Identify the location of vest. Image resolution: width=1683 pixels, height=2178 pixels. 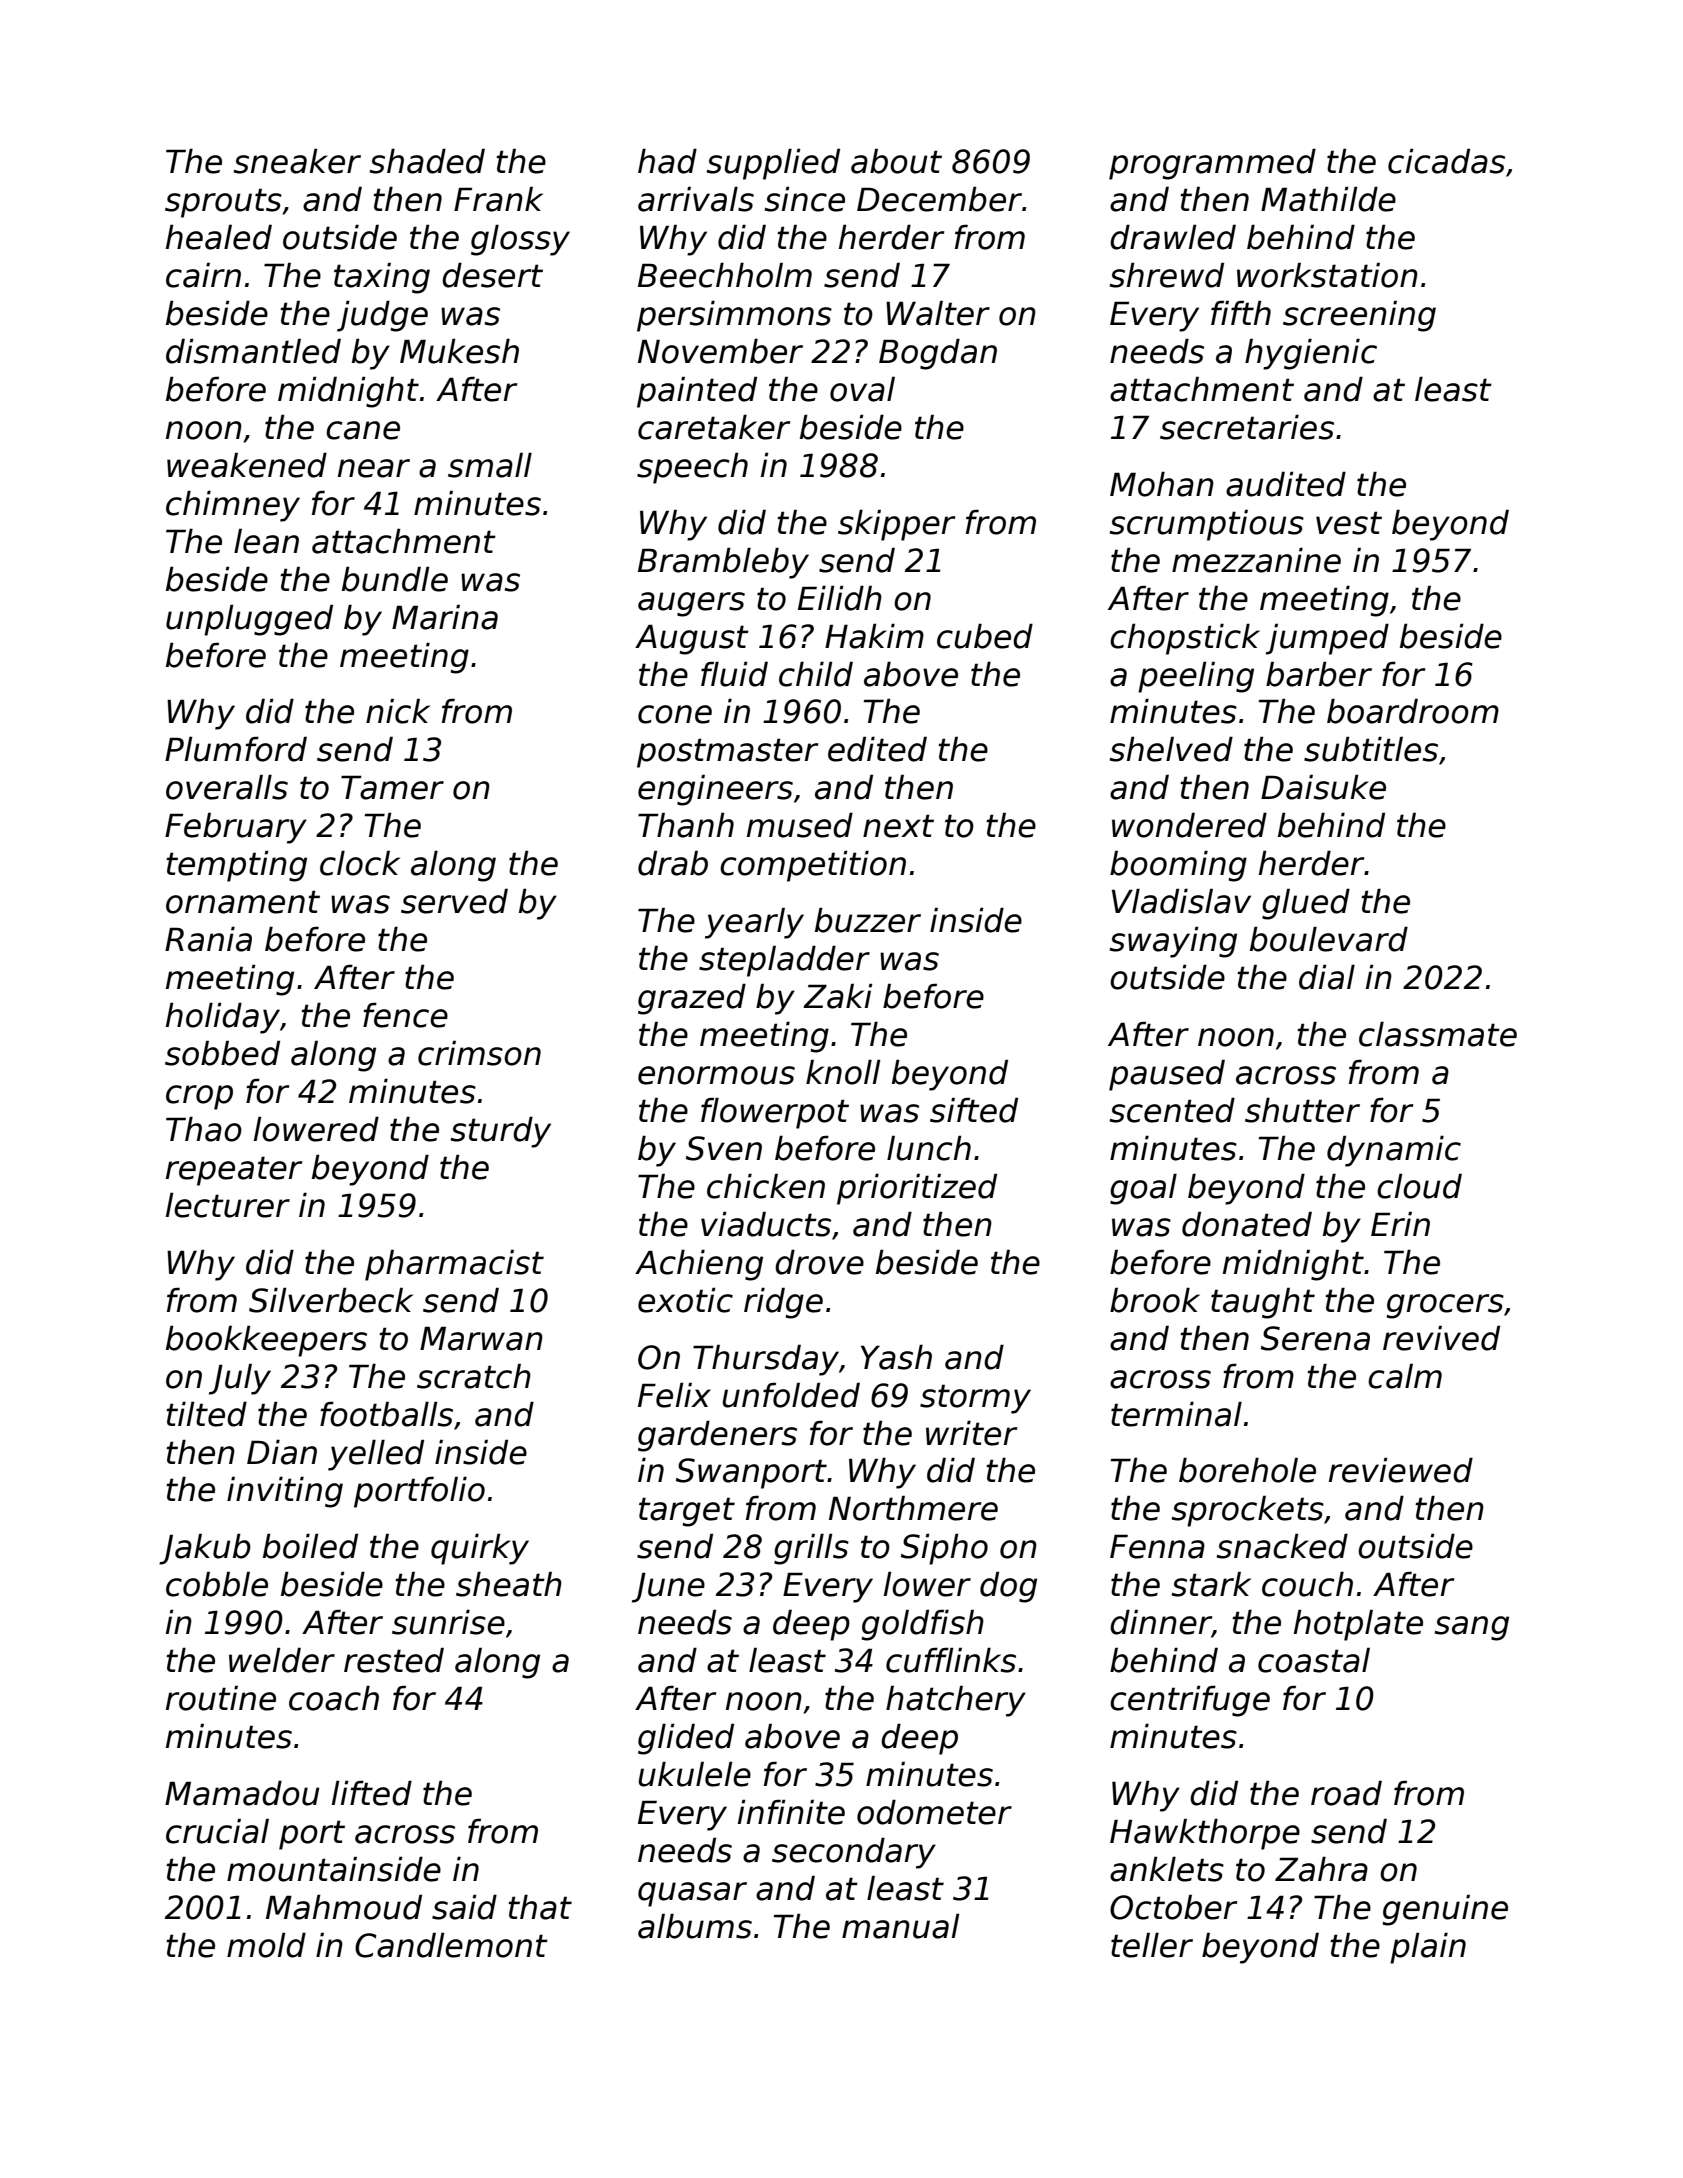
(1349, 523).
